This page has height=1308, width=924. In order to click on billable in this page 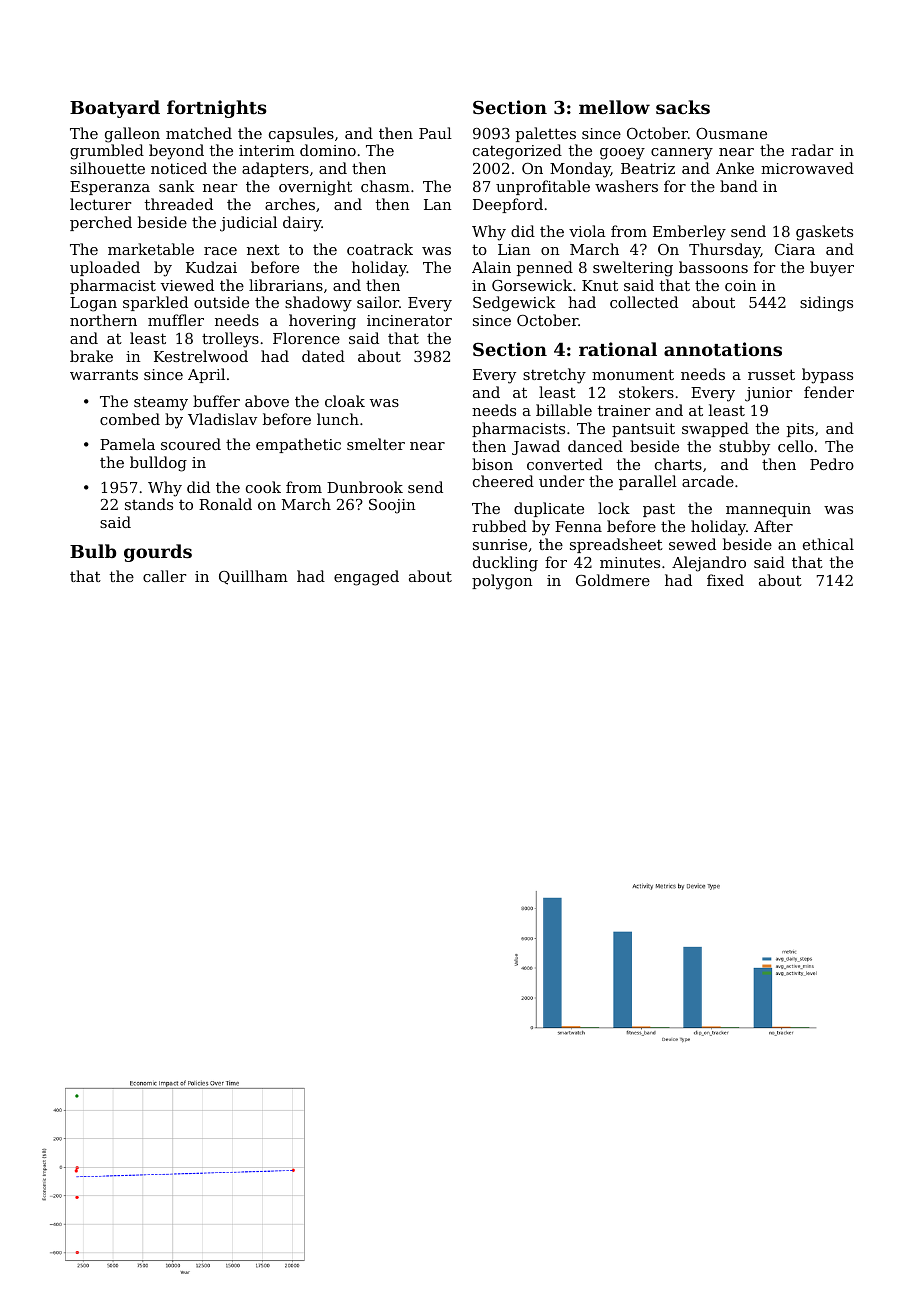, I will do `click(564, 410)`.
